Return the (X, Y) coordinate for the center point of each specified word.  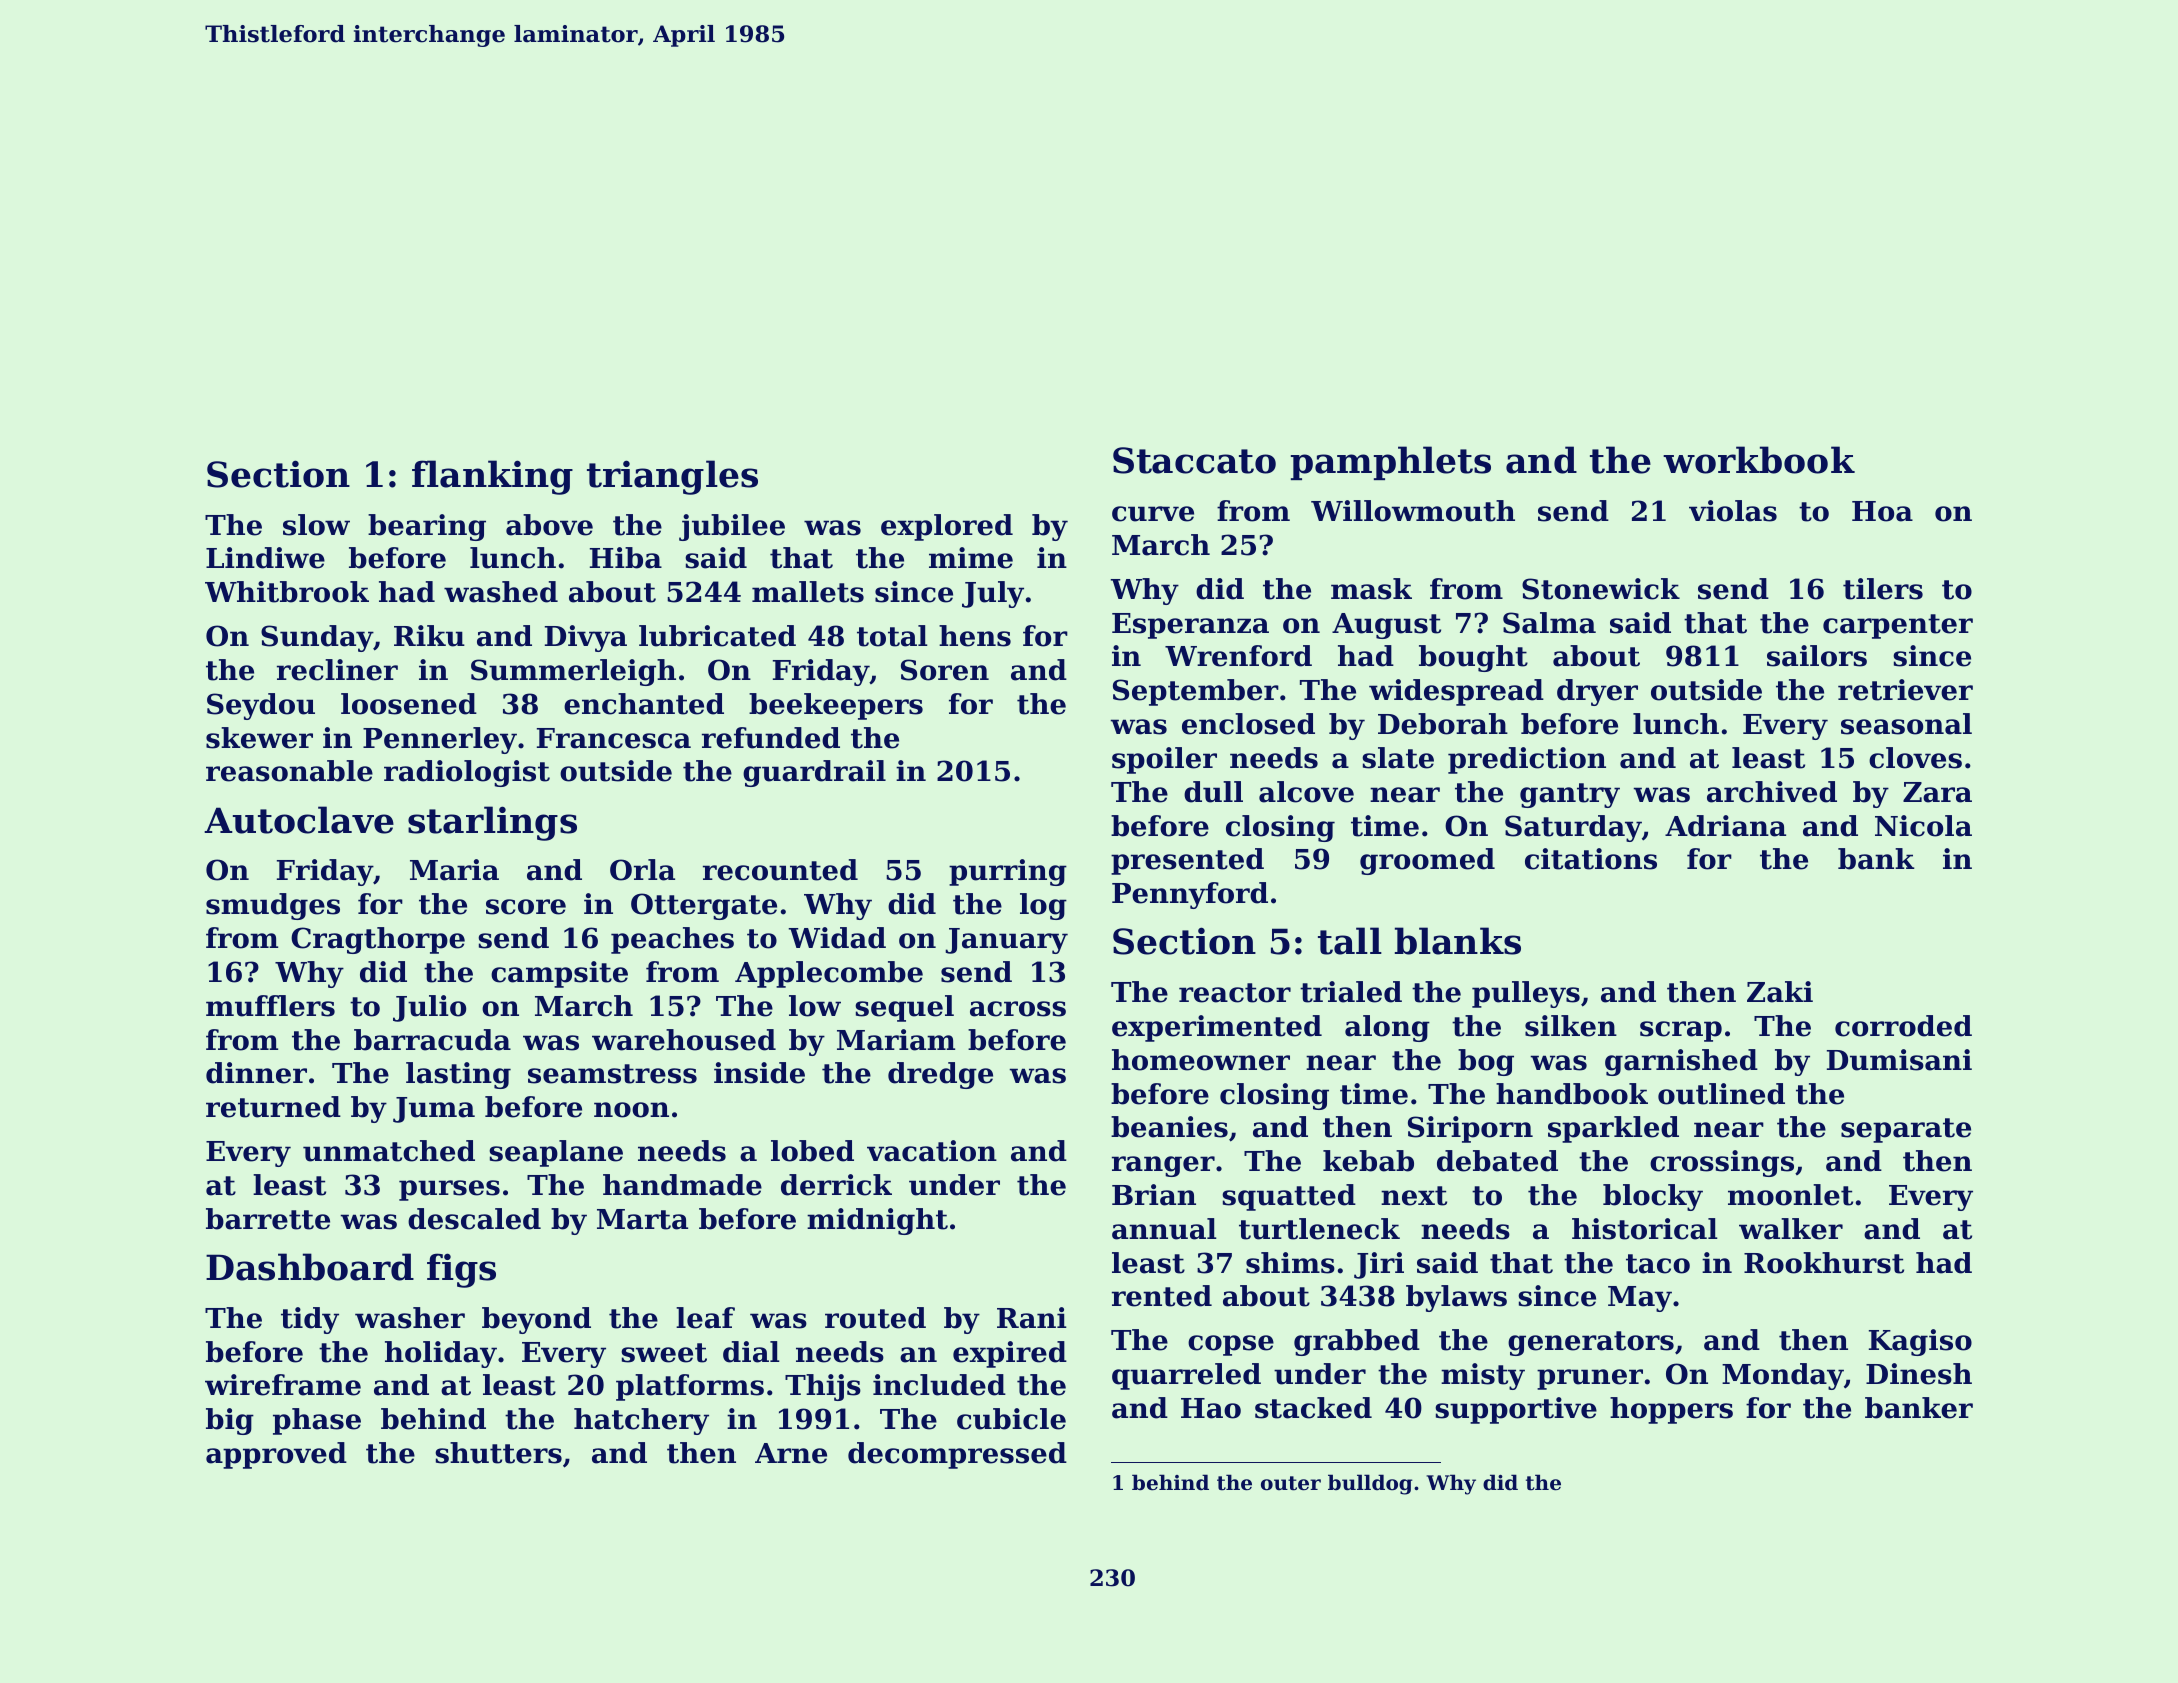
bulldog (1370, 1484)
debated (1497, 1161)
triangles (672, 477)
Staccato (1194, 460)
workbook (1759, 460)
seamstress (612, 1074)
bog (1486, 1062)
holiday (441, 1354)
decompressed (957, 1455)
